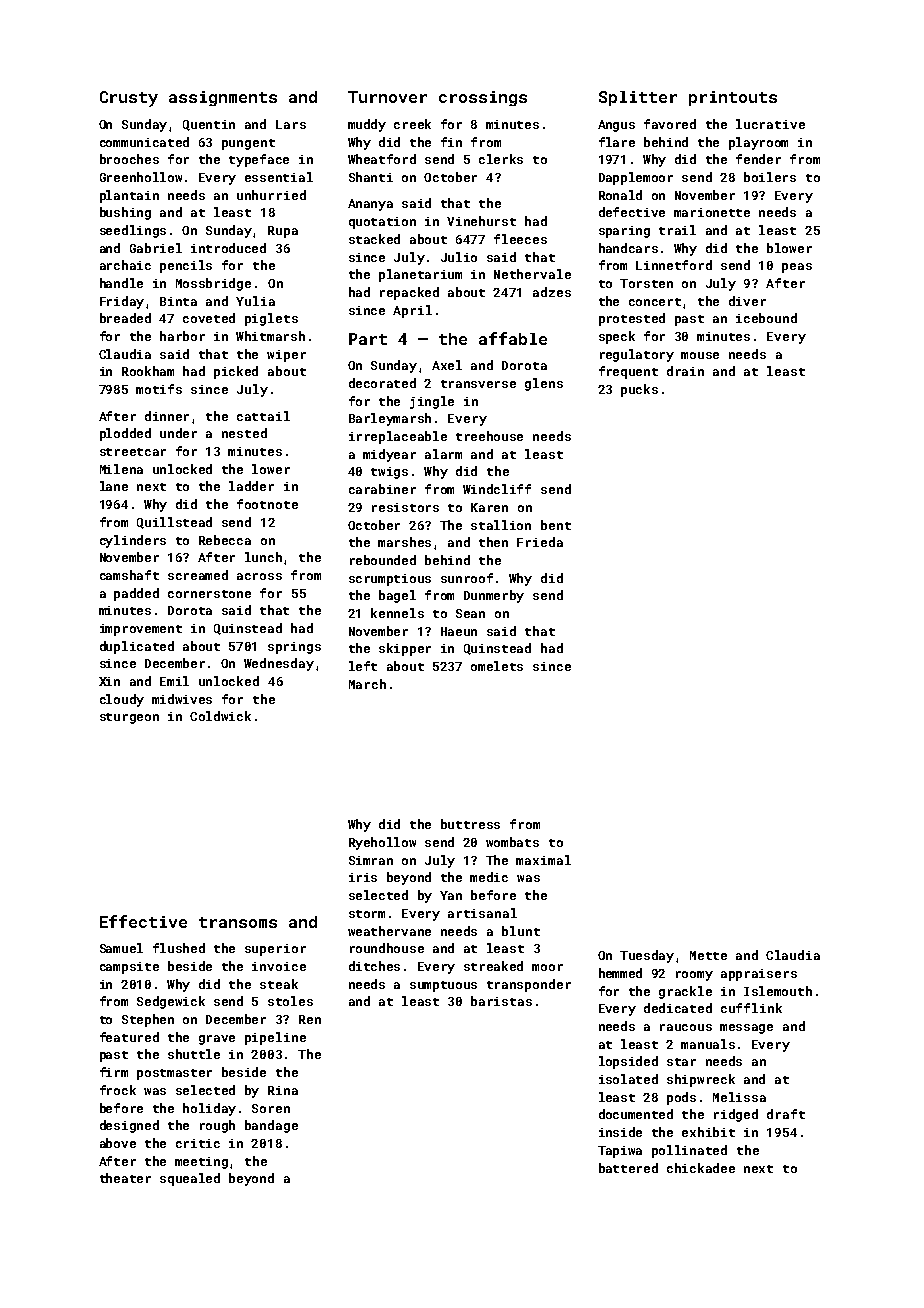 Image resolution: width=924 pixels, height=1308 pixels. What do you see at coordinates (220, 716) in the page?
I see `Coldwick` at bounding box center [220, 716].
